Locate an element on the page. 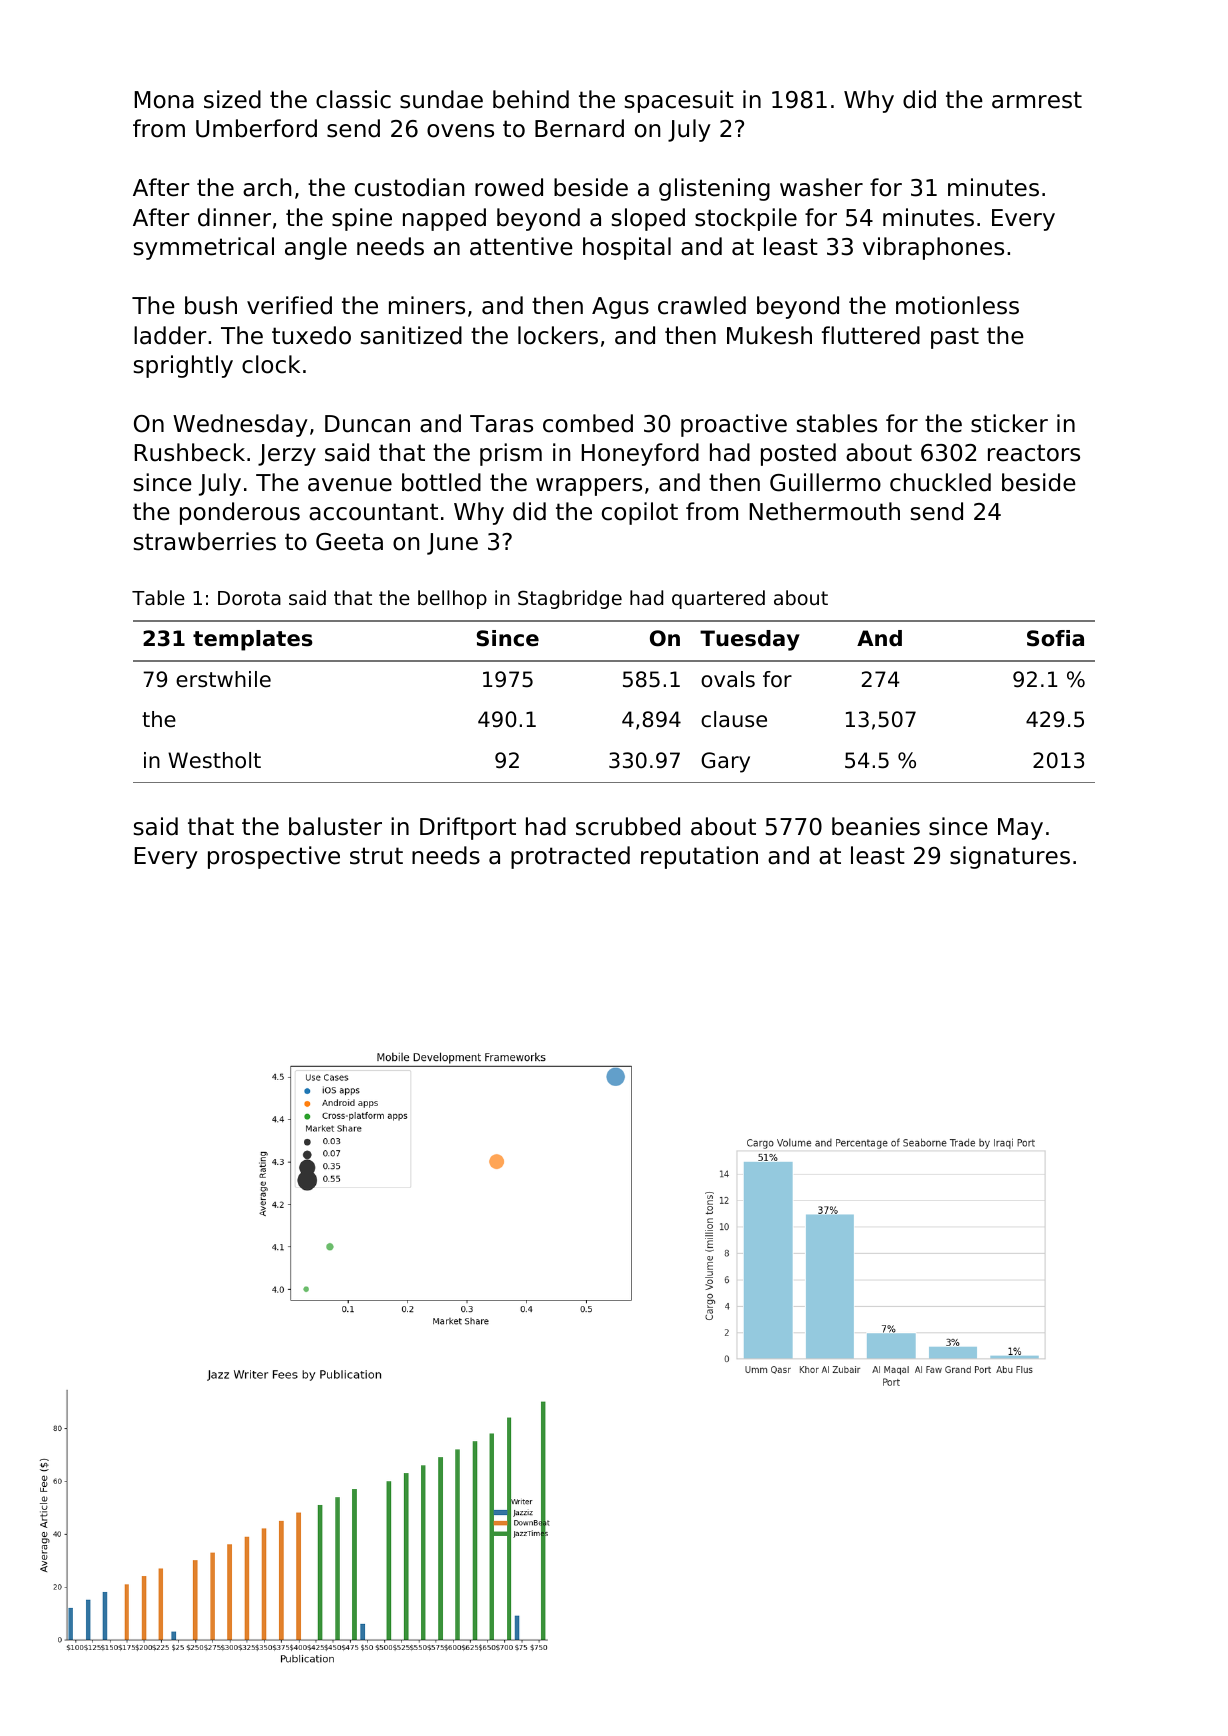 The height and width of the image is (1736, 1228). reputation is located at coordinates (699, 857).
